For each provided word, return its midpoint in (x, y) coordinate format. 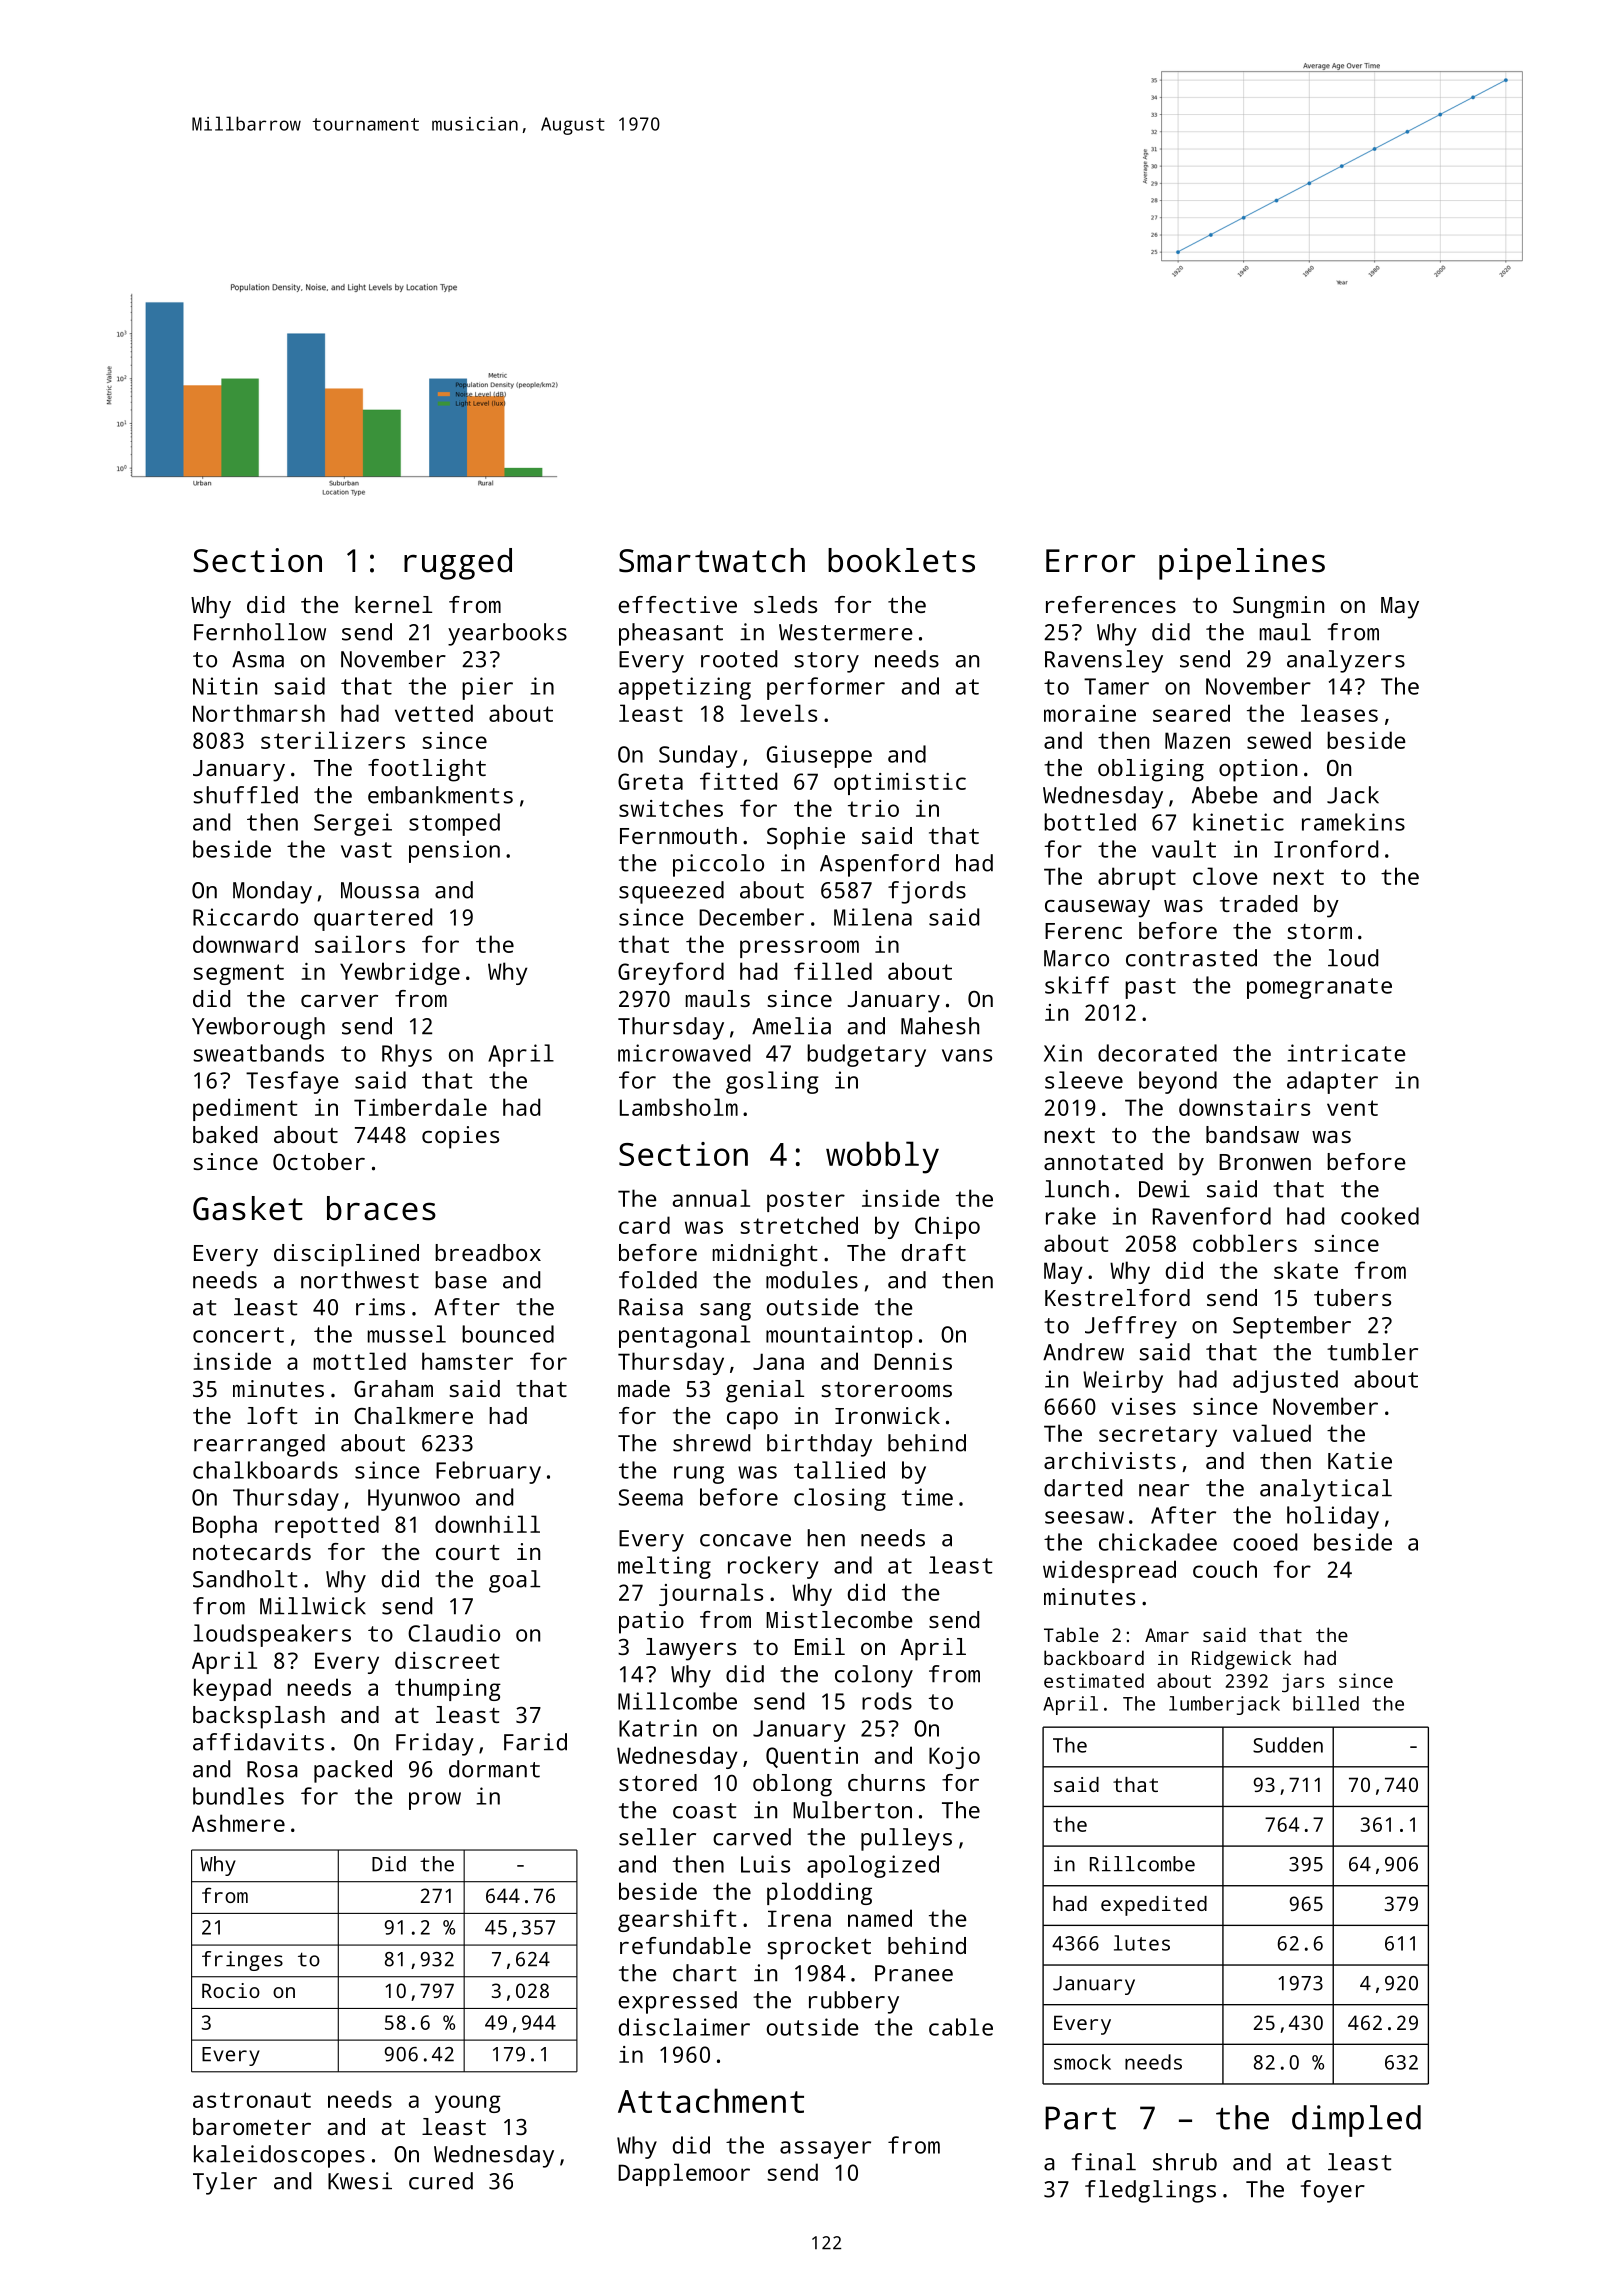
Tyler (225, 2183)
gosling (772, 1082)
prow (435, 1801)
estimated (1094, 1680)
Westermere (846, 632)
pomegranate (1319, 988)
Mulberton (852, 1810)
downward (245, 944)
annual (711, 1198)
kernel (393, 604)
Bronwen (1265, 1162)
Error (1090, 561)
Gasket (248, 1208)
